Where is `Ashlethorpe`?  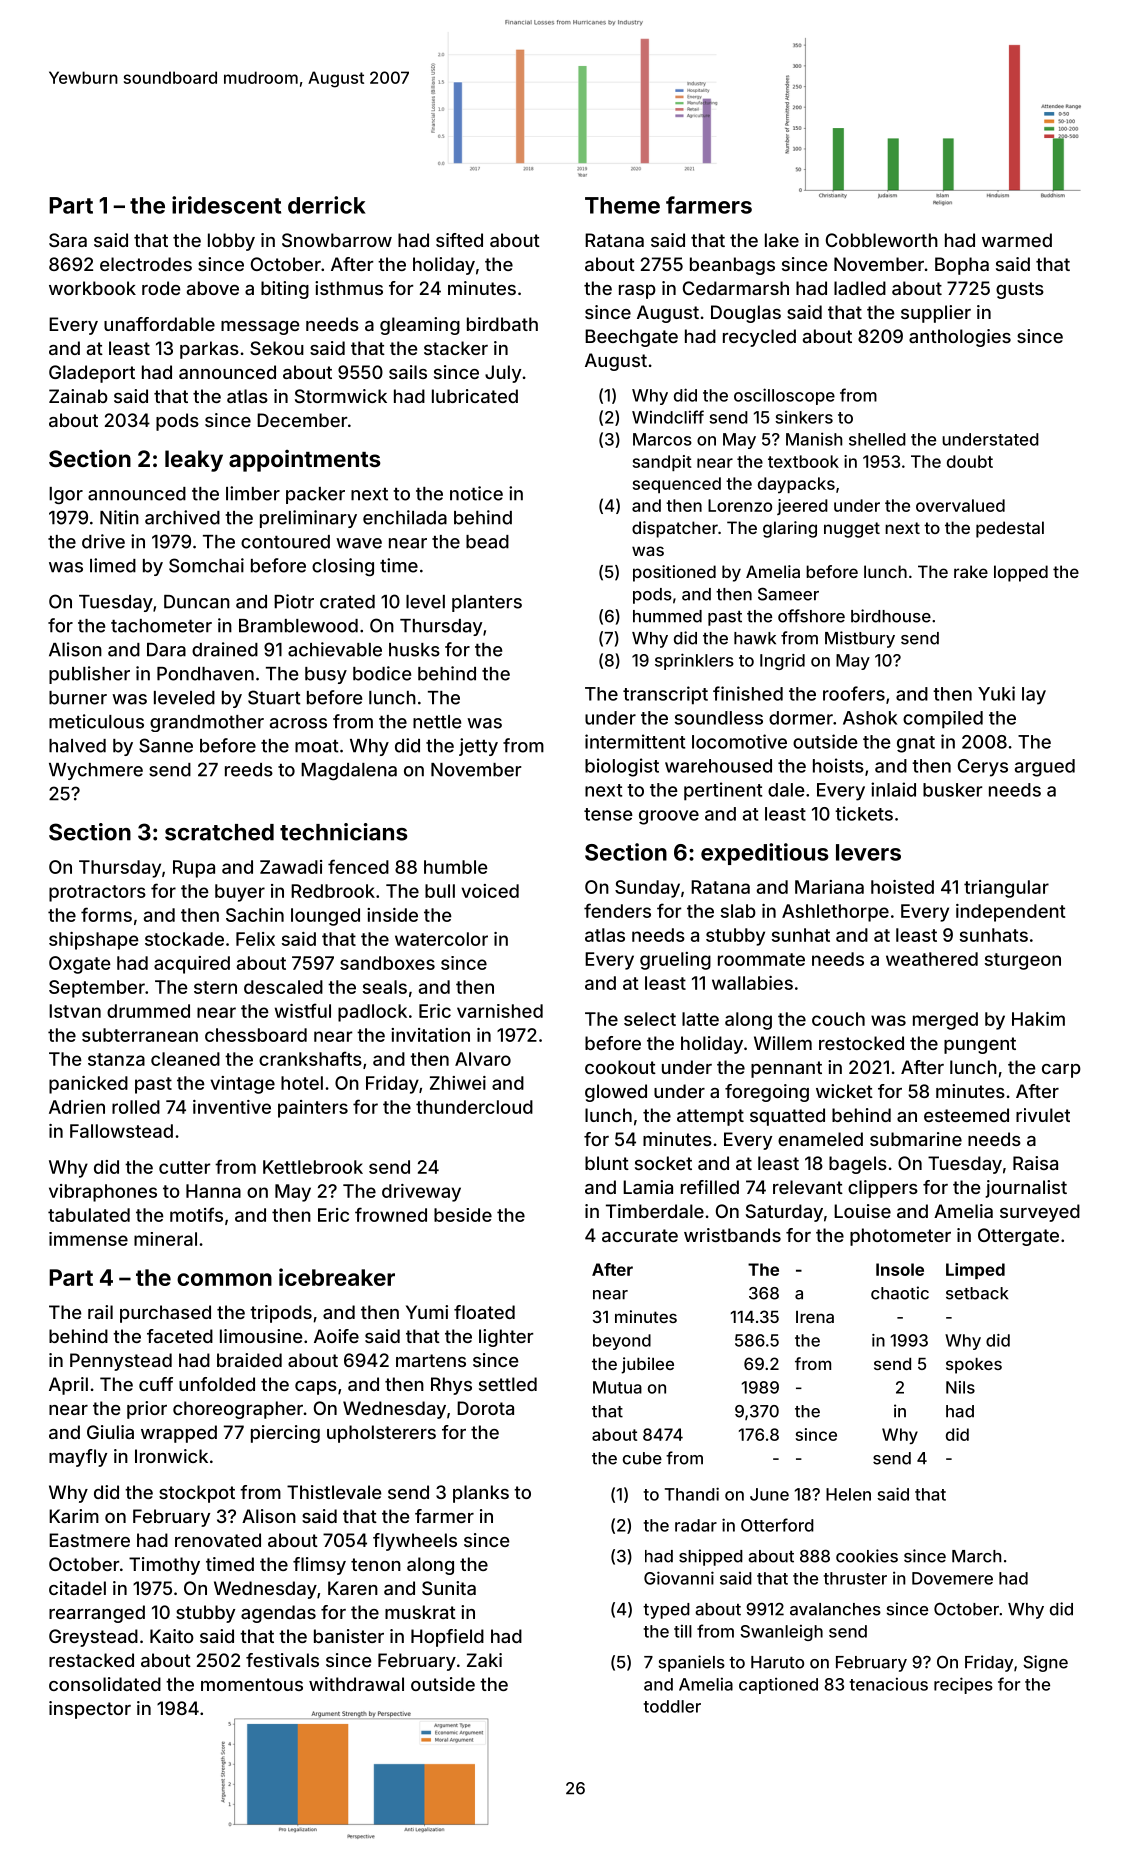
Ashlethorpe is located at coordinates (835, 913).
